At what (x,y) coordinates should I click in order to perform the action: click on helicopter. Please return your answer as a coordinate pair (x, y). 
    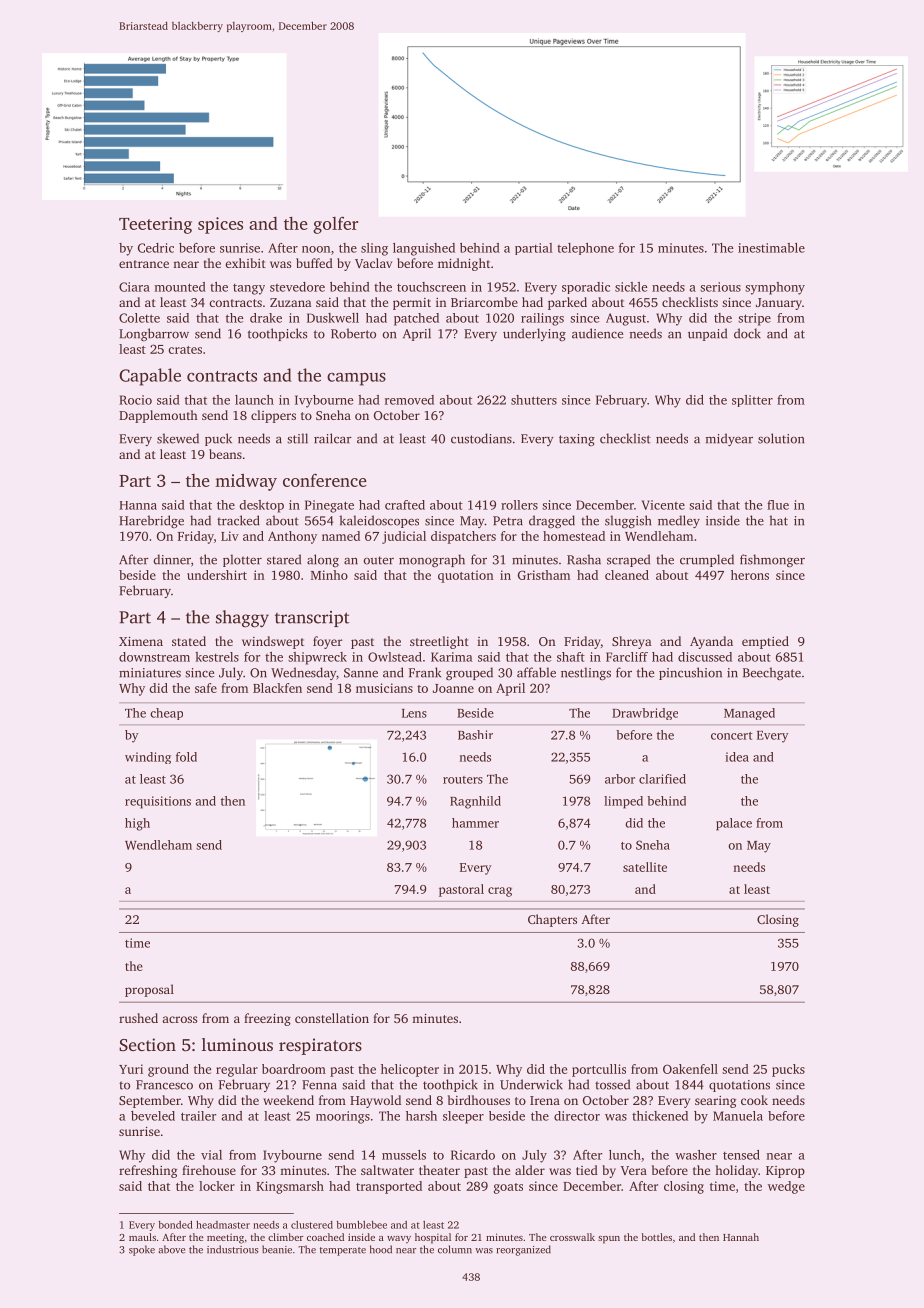
    Looking at the image, I should click on (410, 1070).
